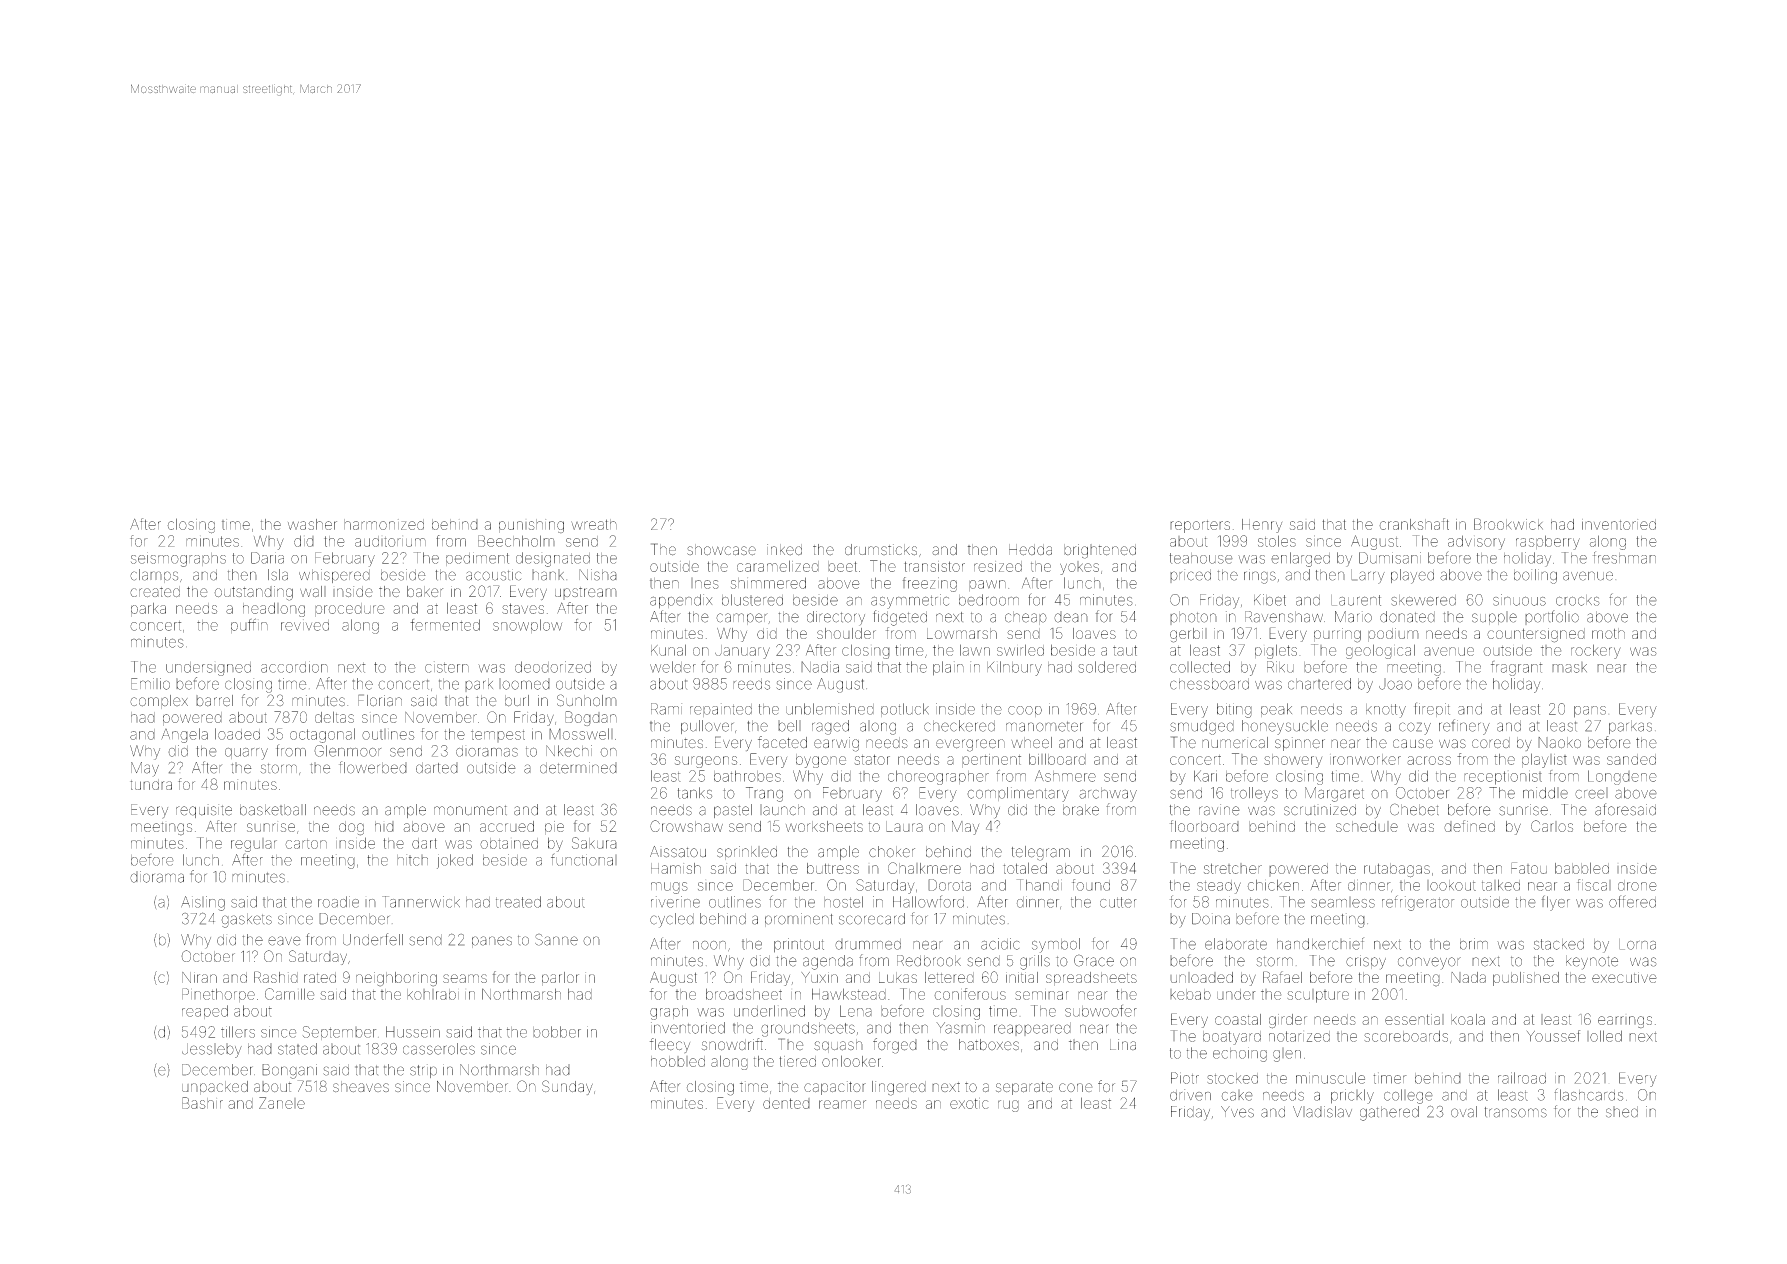 This image has width=1787, height=1264. I want to click on fragrant, so click(1517, 668).
